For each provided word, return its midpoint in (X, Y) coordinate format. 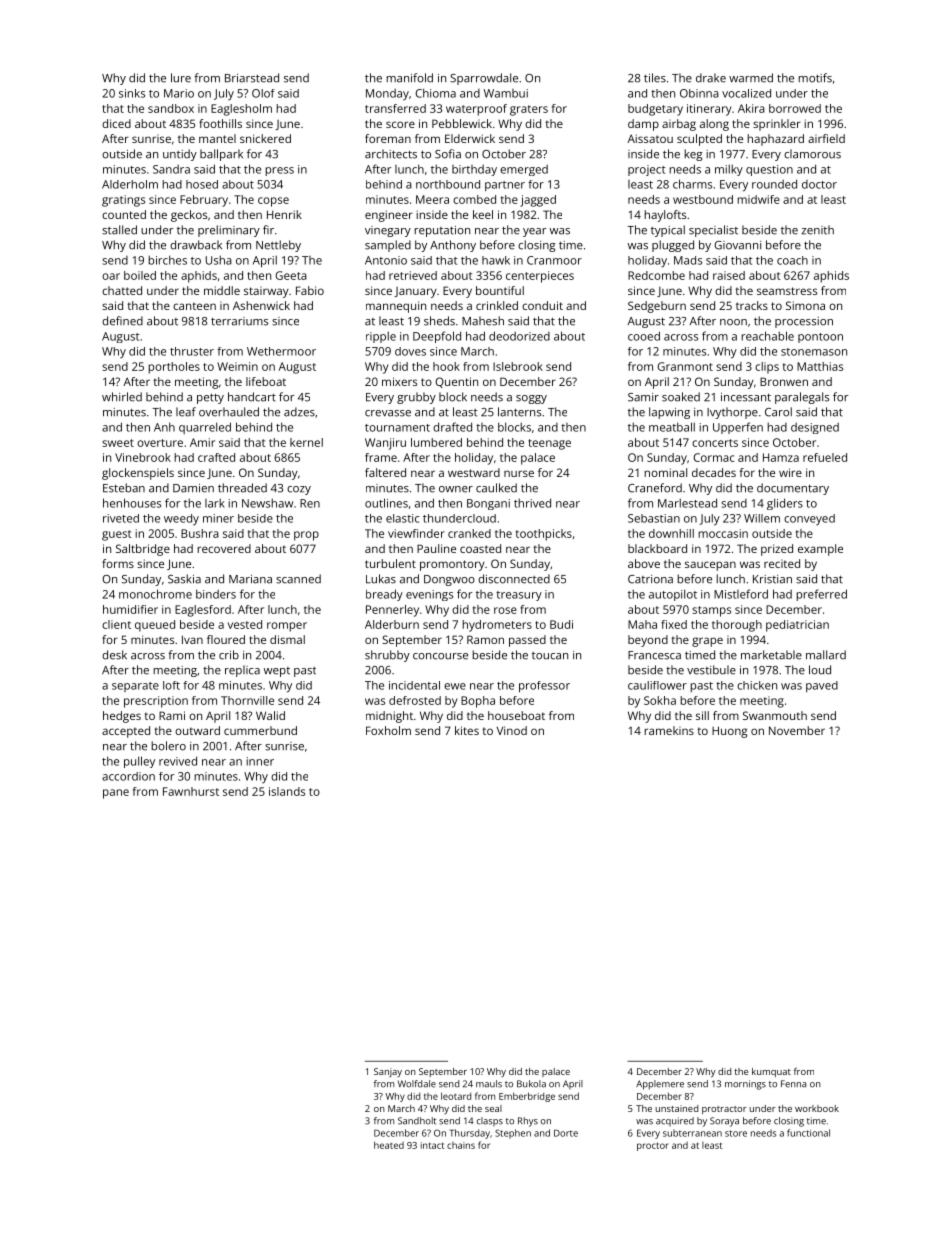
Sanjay (388, 1072)
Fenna (793, 1084)
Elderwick (470, 138)
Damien (193, 488)
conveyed (809, 519)
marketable (771, 655)
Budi (561, 624)
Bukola (531, 1084)
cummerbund (260, 730)
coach (792, 260)
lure (181, 78)
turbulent (390, 563)
